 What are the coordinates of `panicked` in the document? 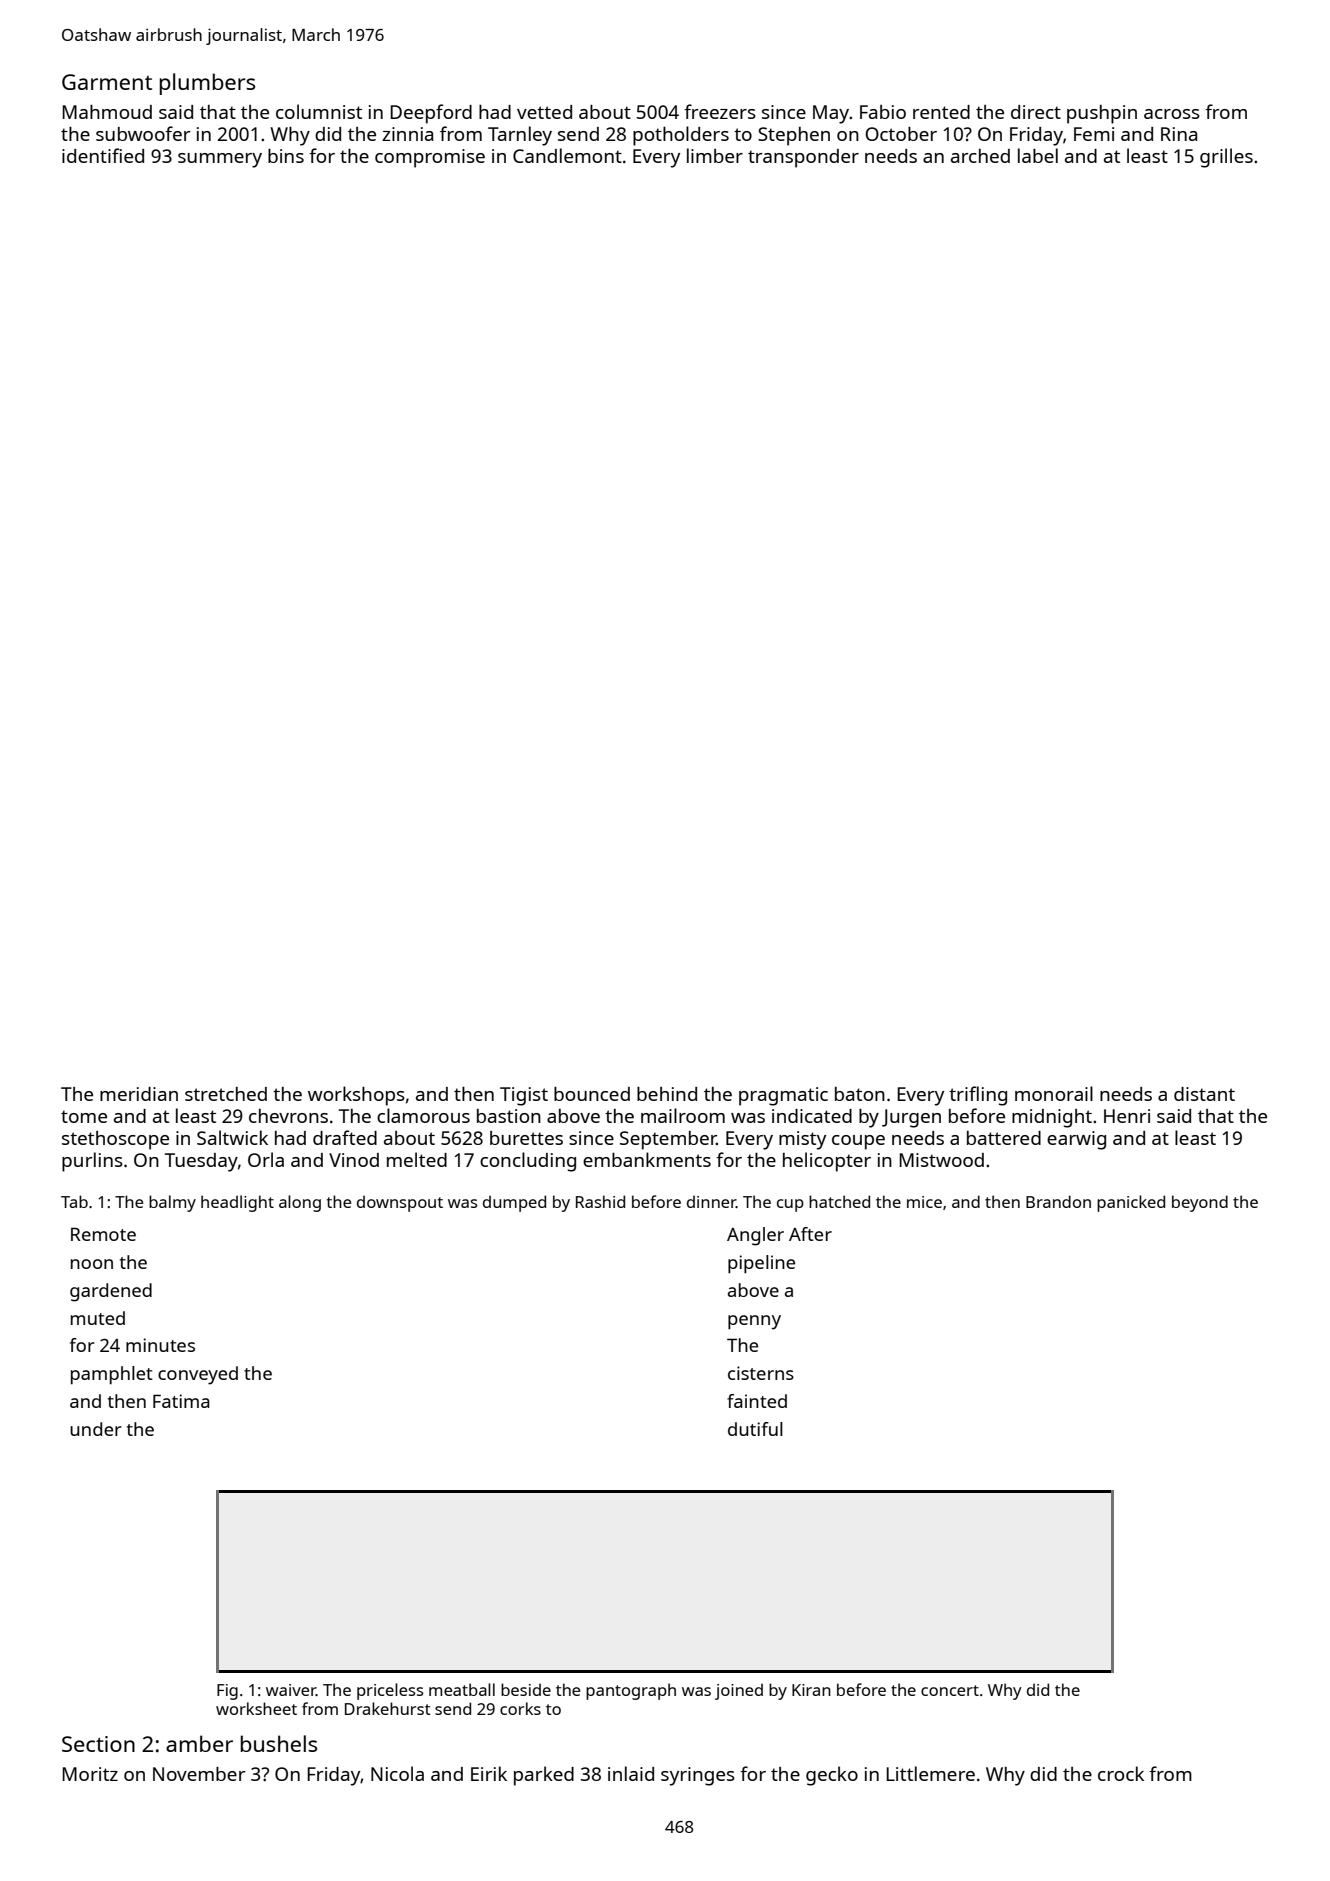 It's located at (1131, 1203).
